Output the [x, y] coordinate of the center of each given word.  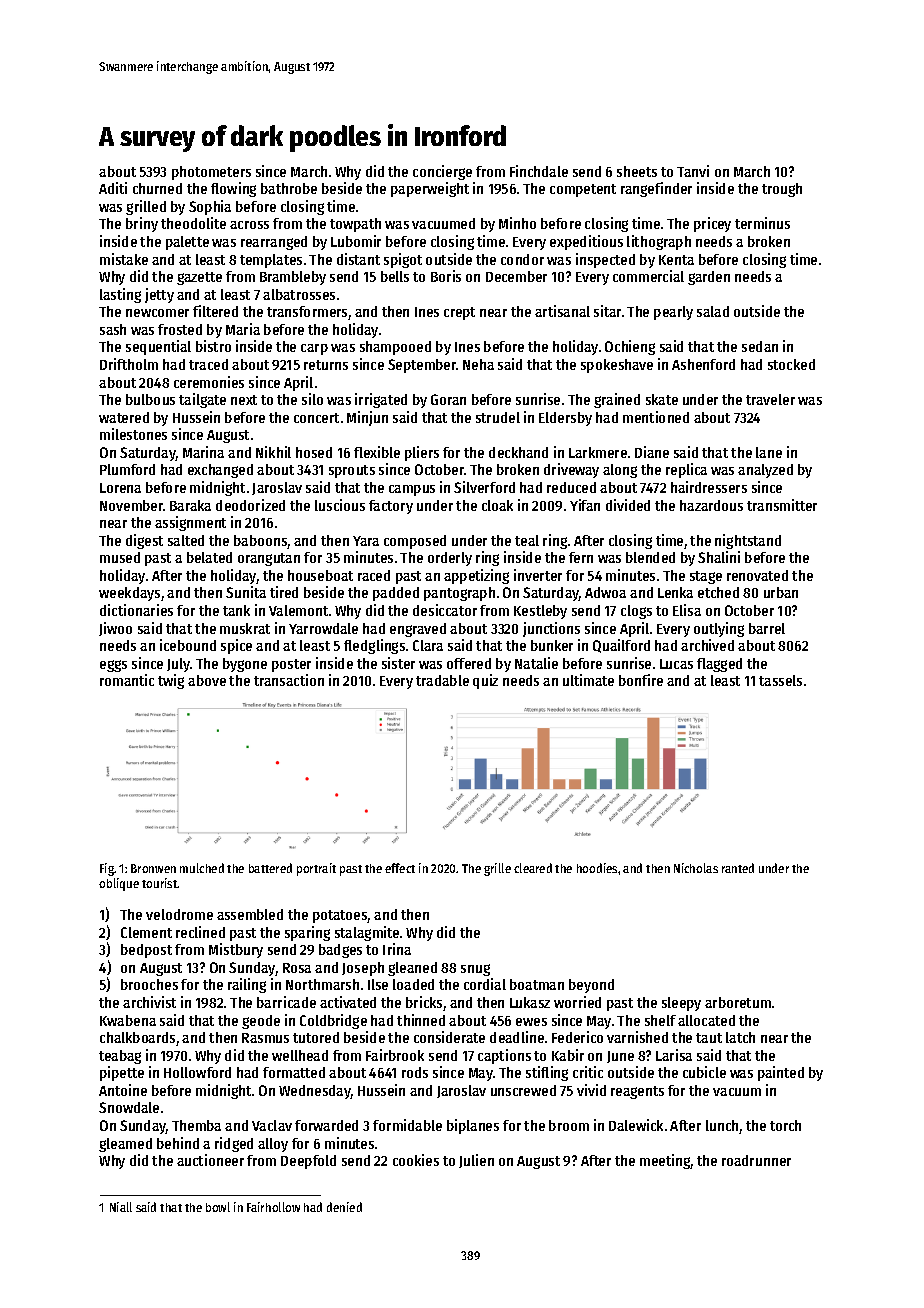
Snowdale [129, 1107]
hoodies [597, 868]
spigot [403, 260]
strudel [498, 417]
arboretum [738, 1002]
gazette [199, 278]
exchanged [220, 471]
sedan [760, 346]
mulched [202, 868]
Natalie [536, 663]
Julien [476, 1161]
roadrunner [756, 1160]
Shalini [719, 557]
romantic [127, 680]
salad [713, 311]
